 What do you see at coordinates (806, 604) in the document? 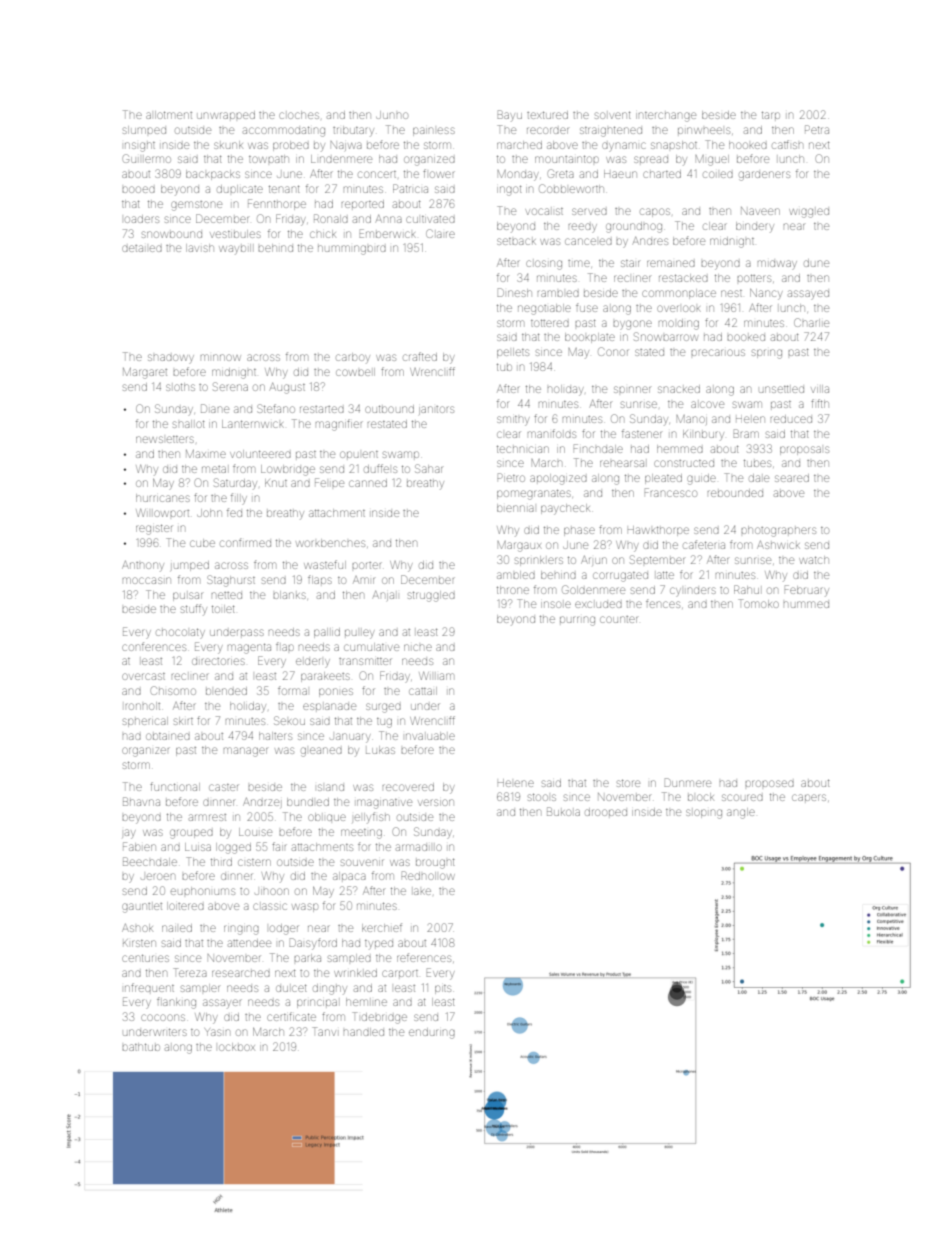
I see `hummed` at bounding box center [806, 604].
